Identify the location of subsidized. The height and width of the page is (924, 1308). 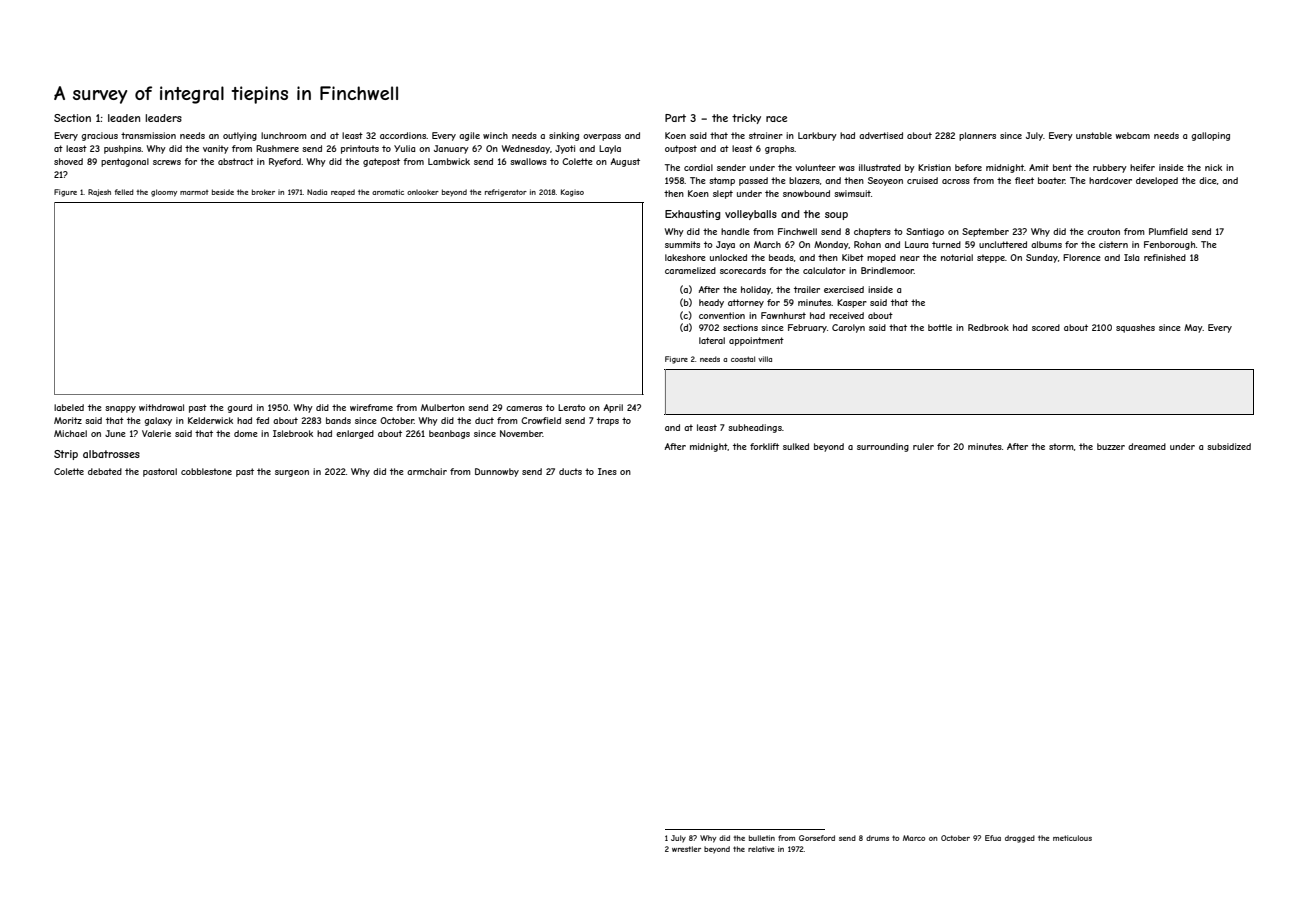
(1229, 446).
